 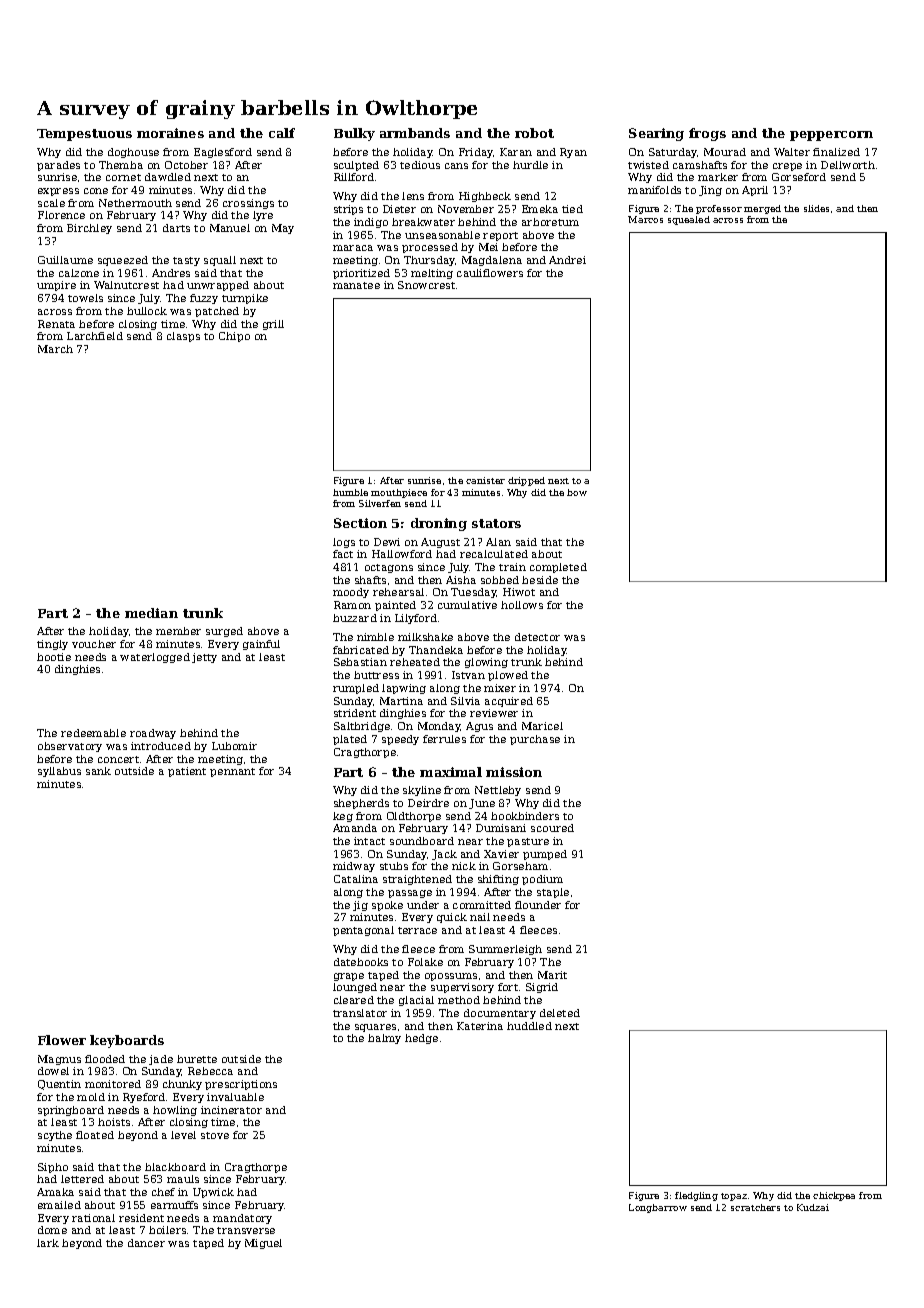 I want to click on lark, so click(x=48, y=1243).
